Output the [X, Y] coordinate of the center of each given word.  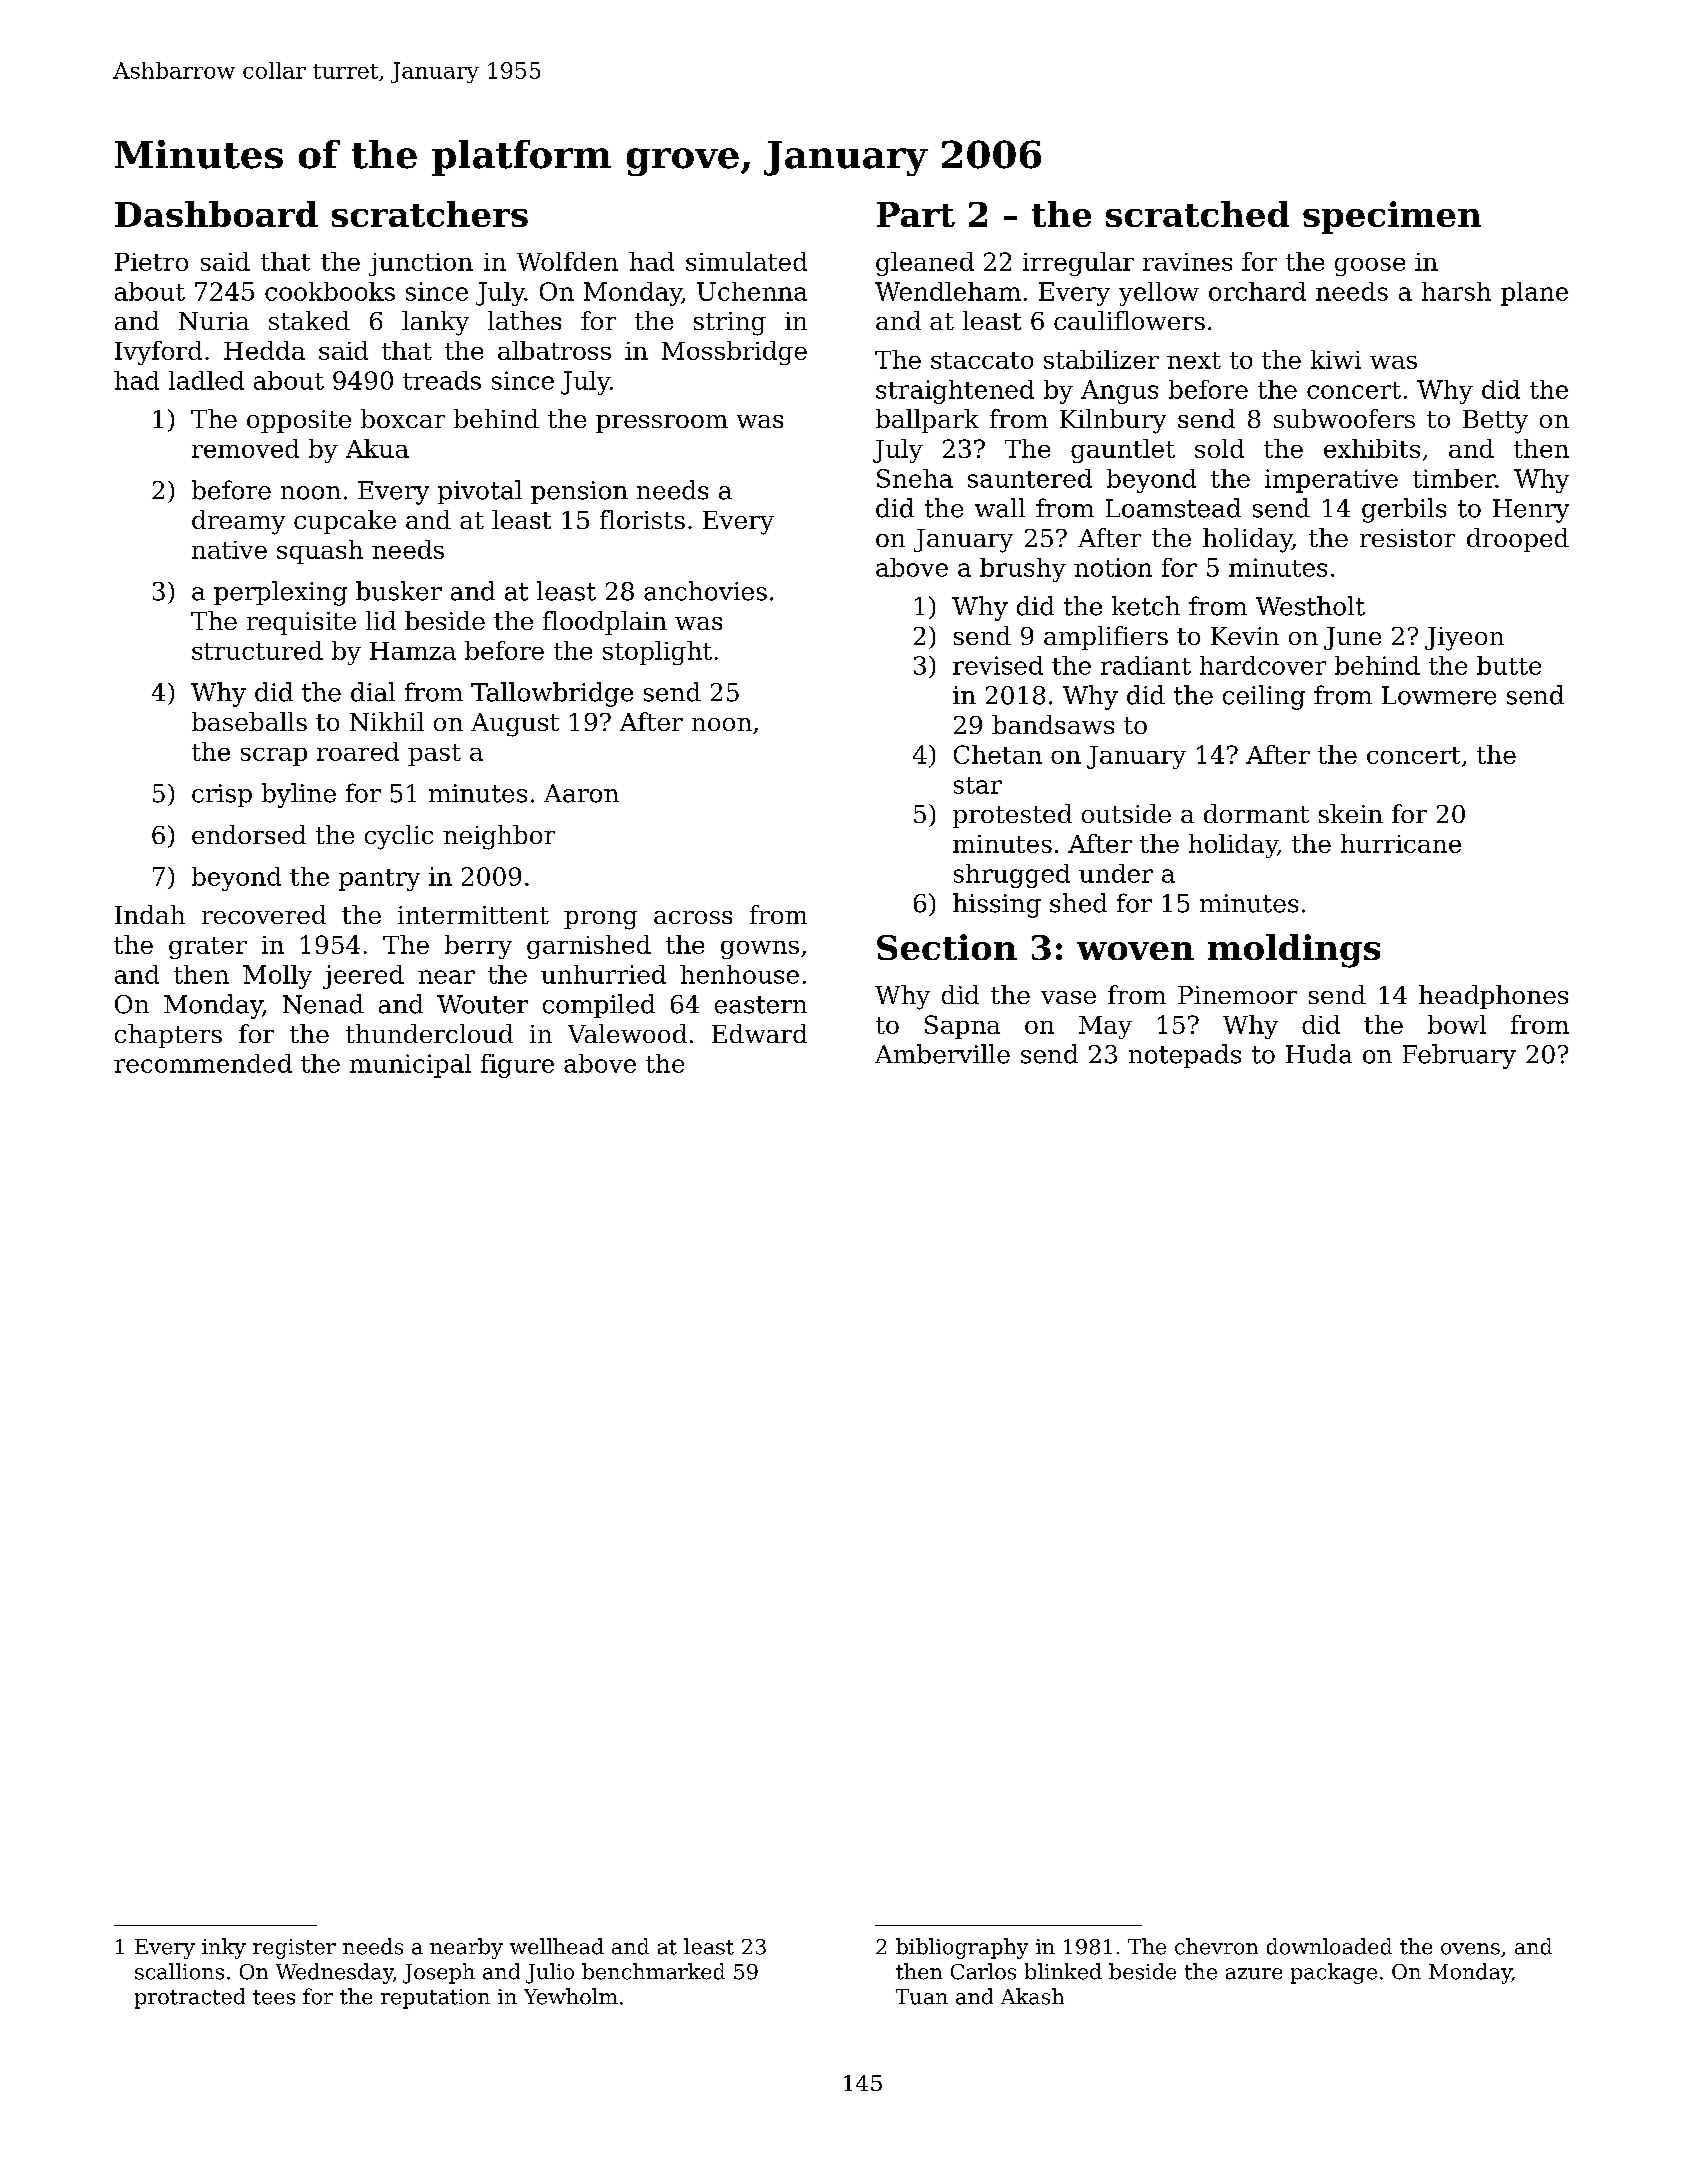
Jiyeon [1464, 639]
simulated [746, 261]
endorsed [249, 834]
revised [998, 665]
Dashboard [216, 214]
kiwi [1336, 359]
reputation [435, 1999]
